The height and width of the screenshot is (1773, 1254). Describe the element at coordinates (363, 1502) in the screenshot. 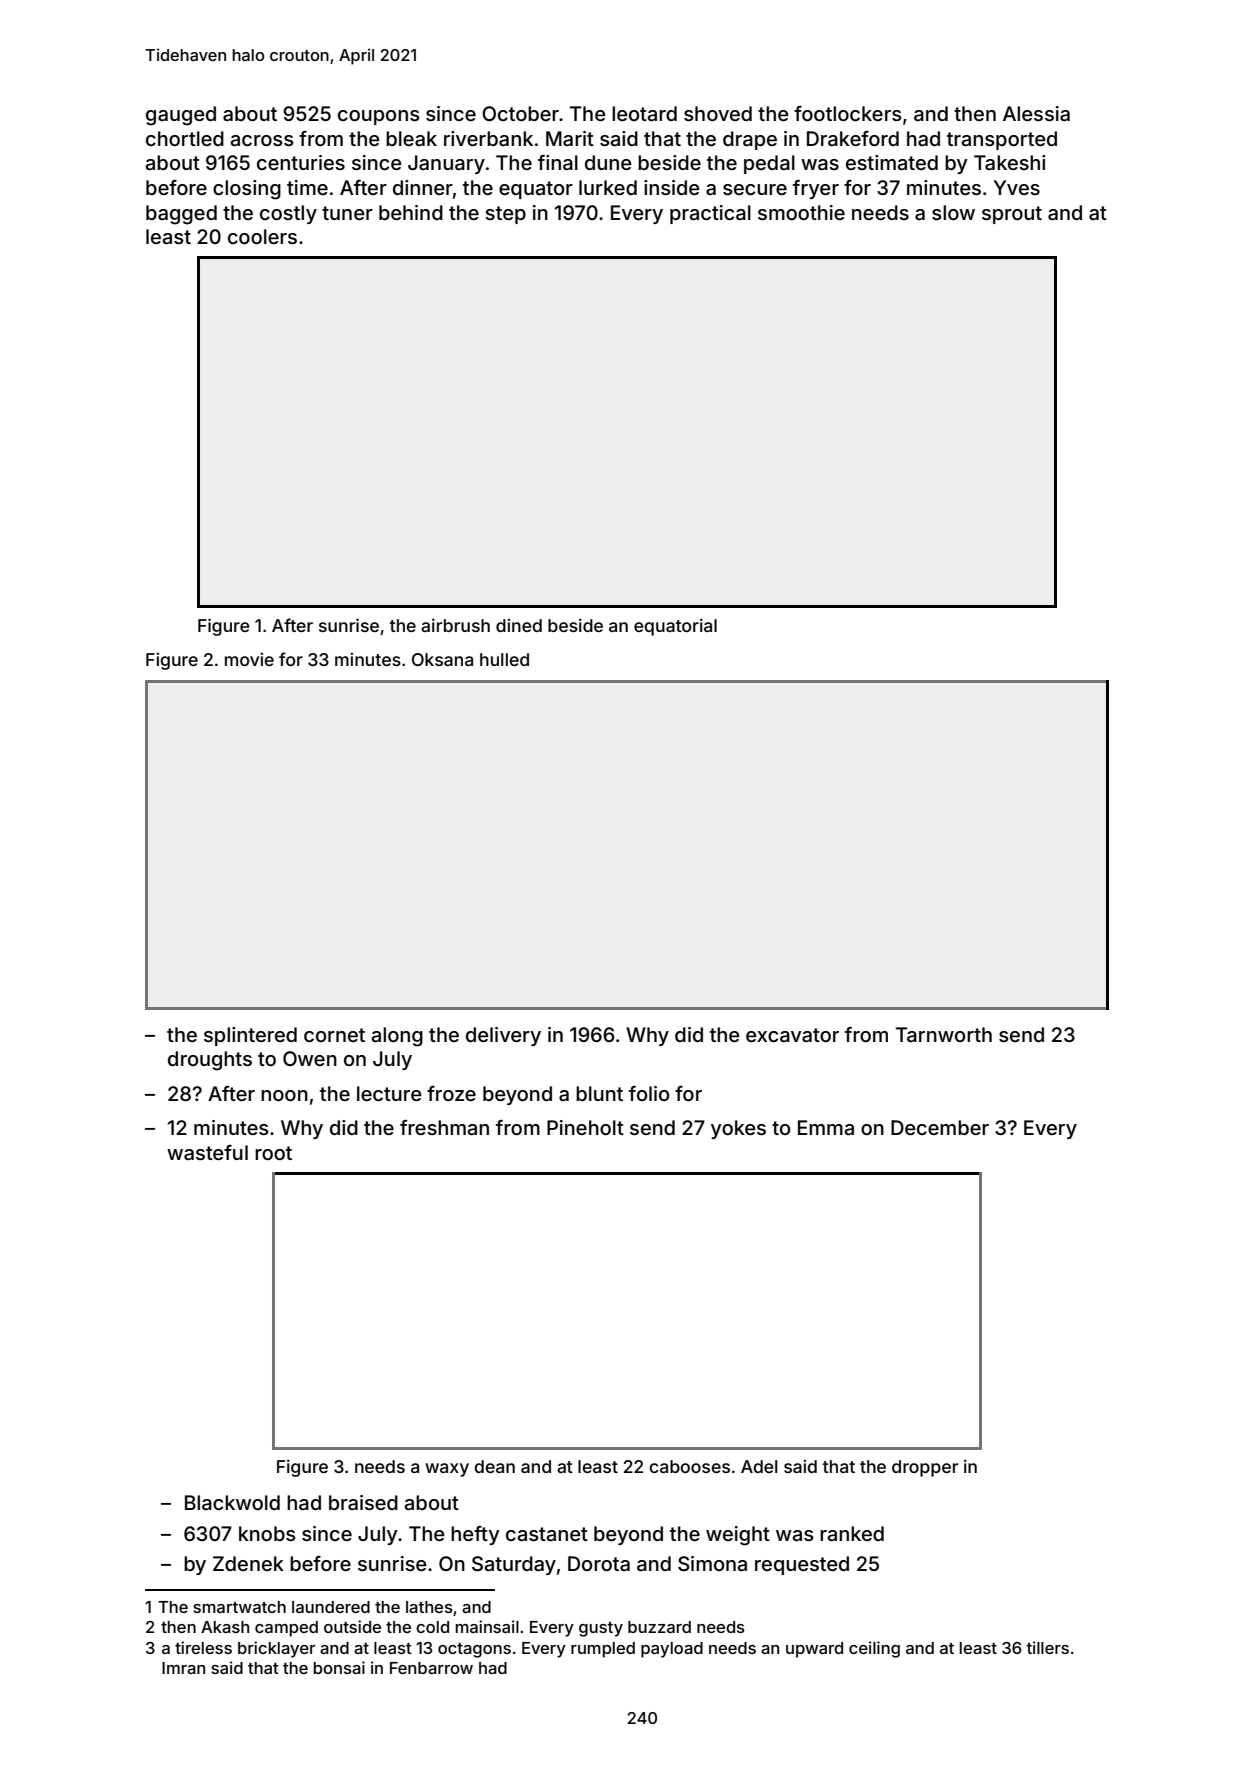

I see `braised` at that location.
